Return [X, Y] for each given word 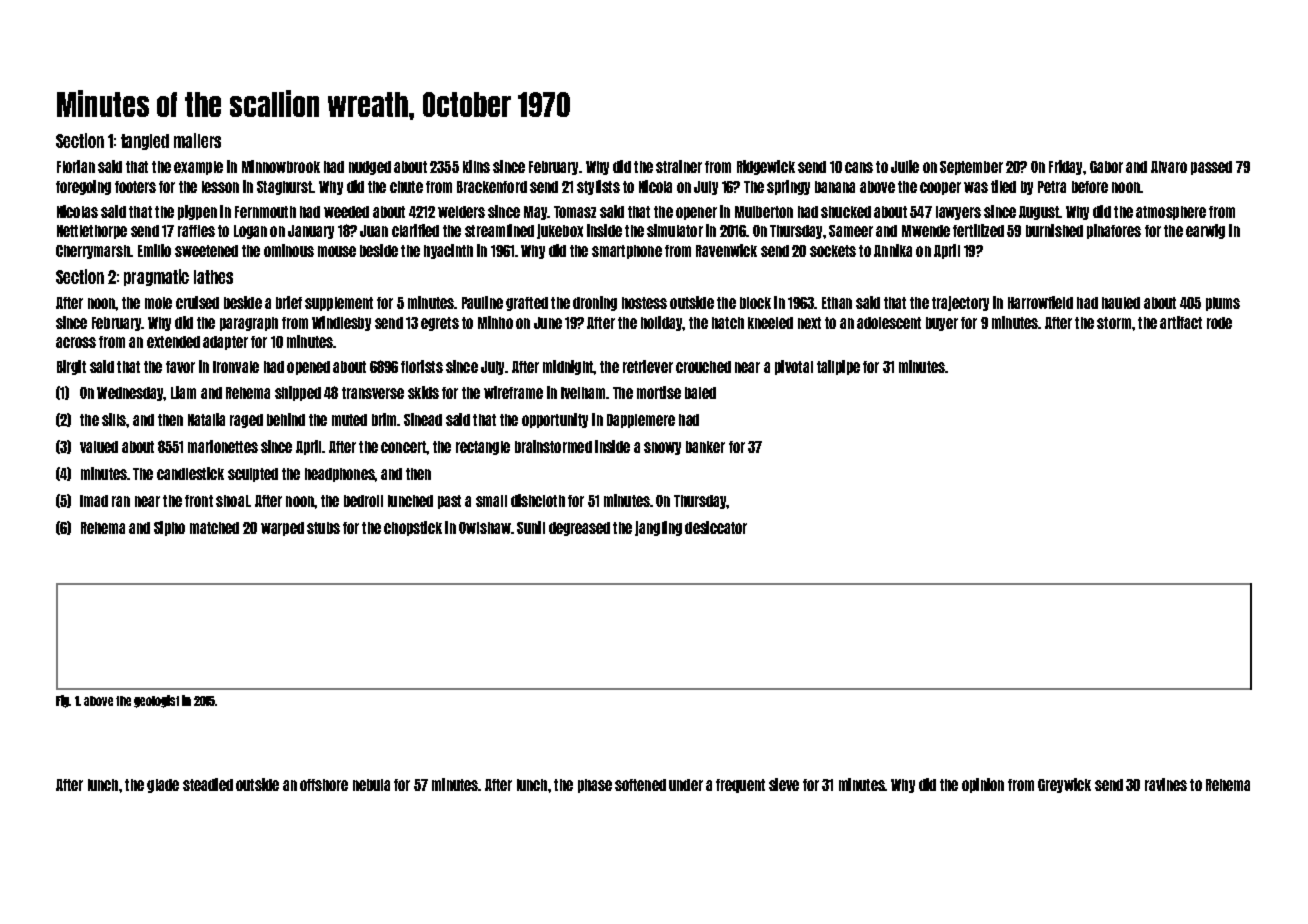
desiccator [716, 527]
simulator [675, 230]
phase [595, 786]
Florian [76, 166]
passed [1211, 168]
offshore [324, 785]
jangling [658, 528]
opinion [983, 785]
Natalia [206, 419]
